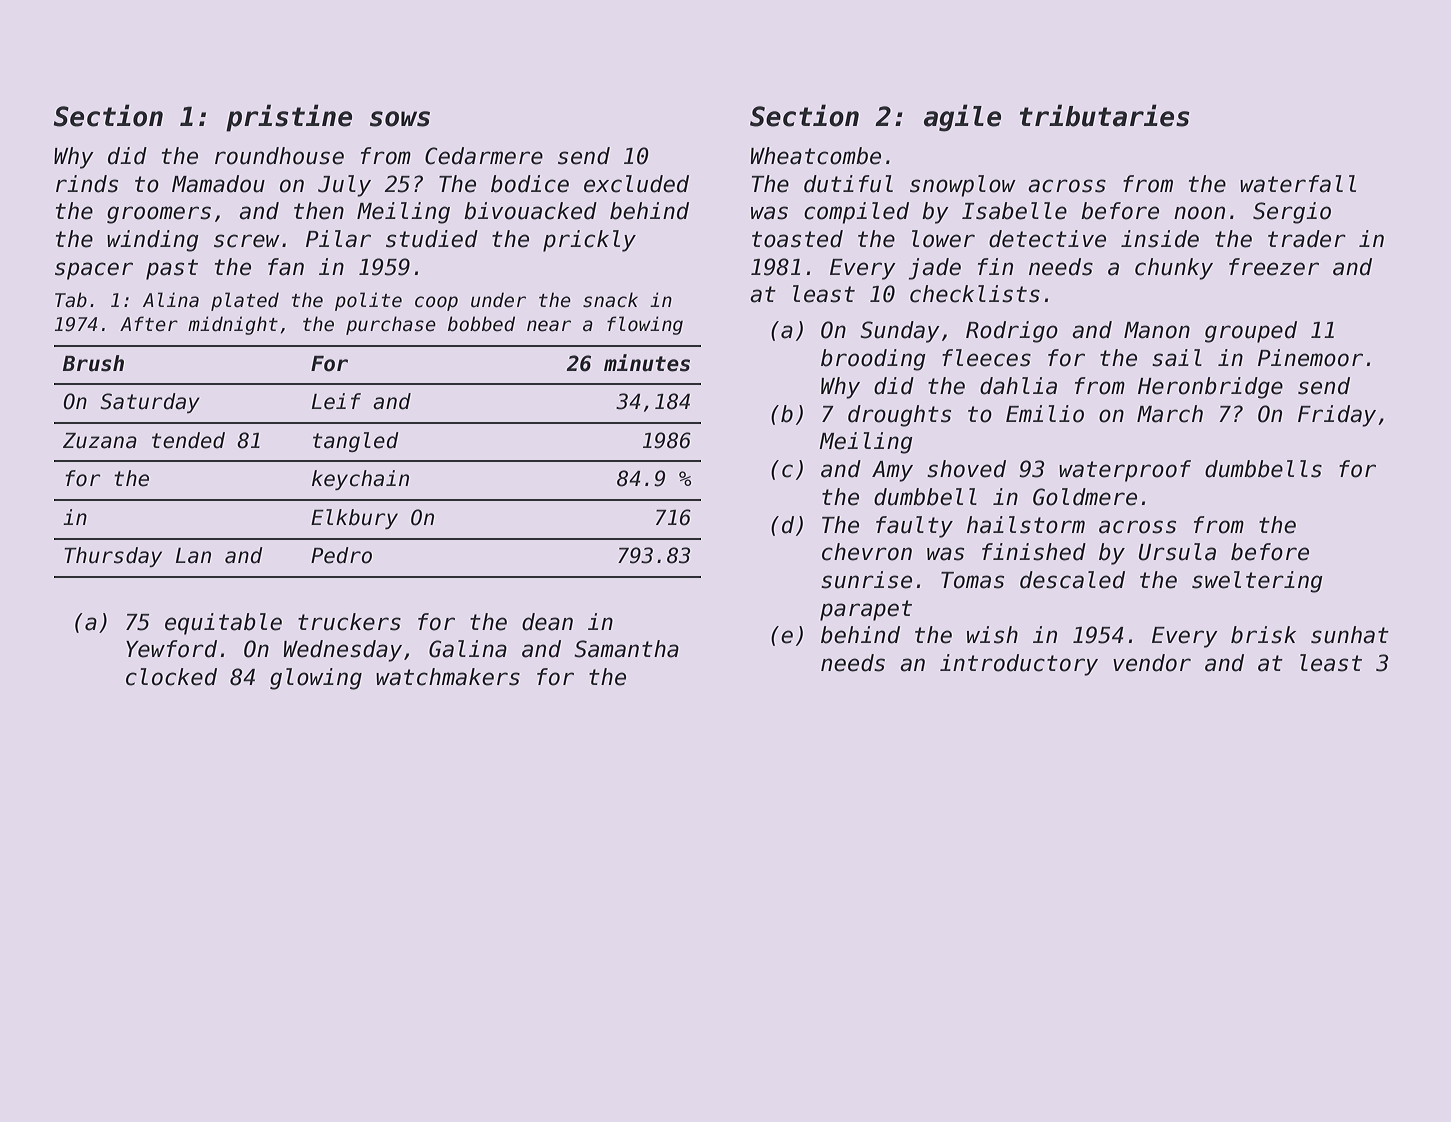 Image resolution: width=1451 pixels, height=1122 pixels. Describe the element at coordinates (171, 677) in the document. I see `clocked` at that location.
